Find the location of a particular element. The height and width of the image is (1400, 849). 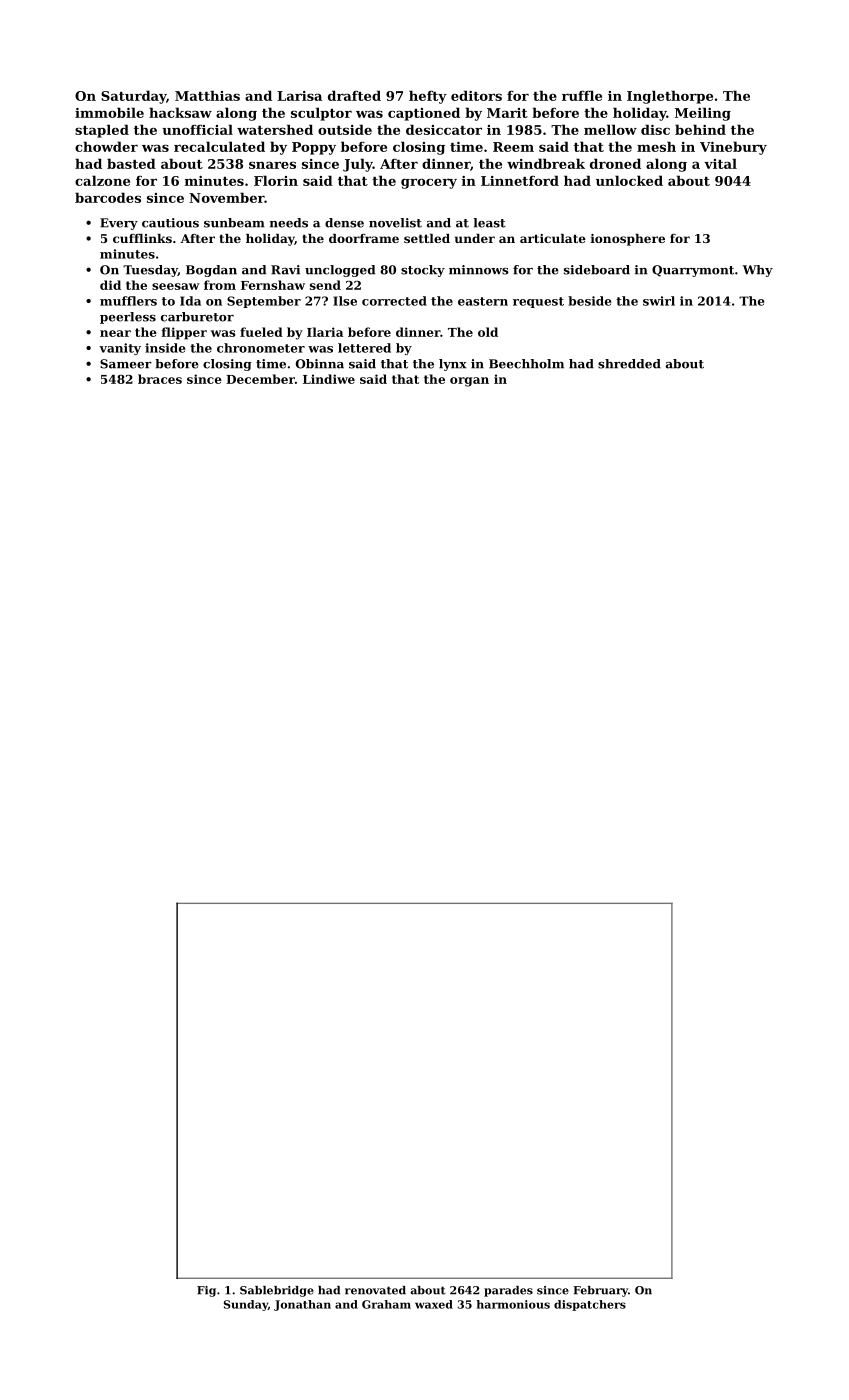

Reem is located at coordinates (513, 147).
